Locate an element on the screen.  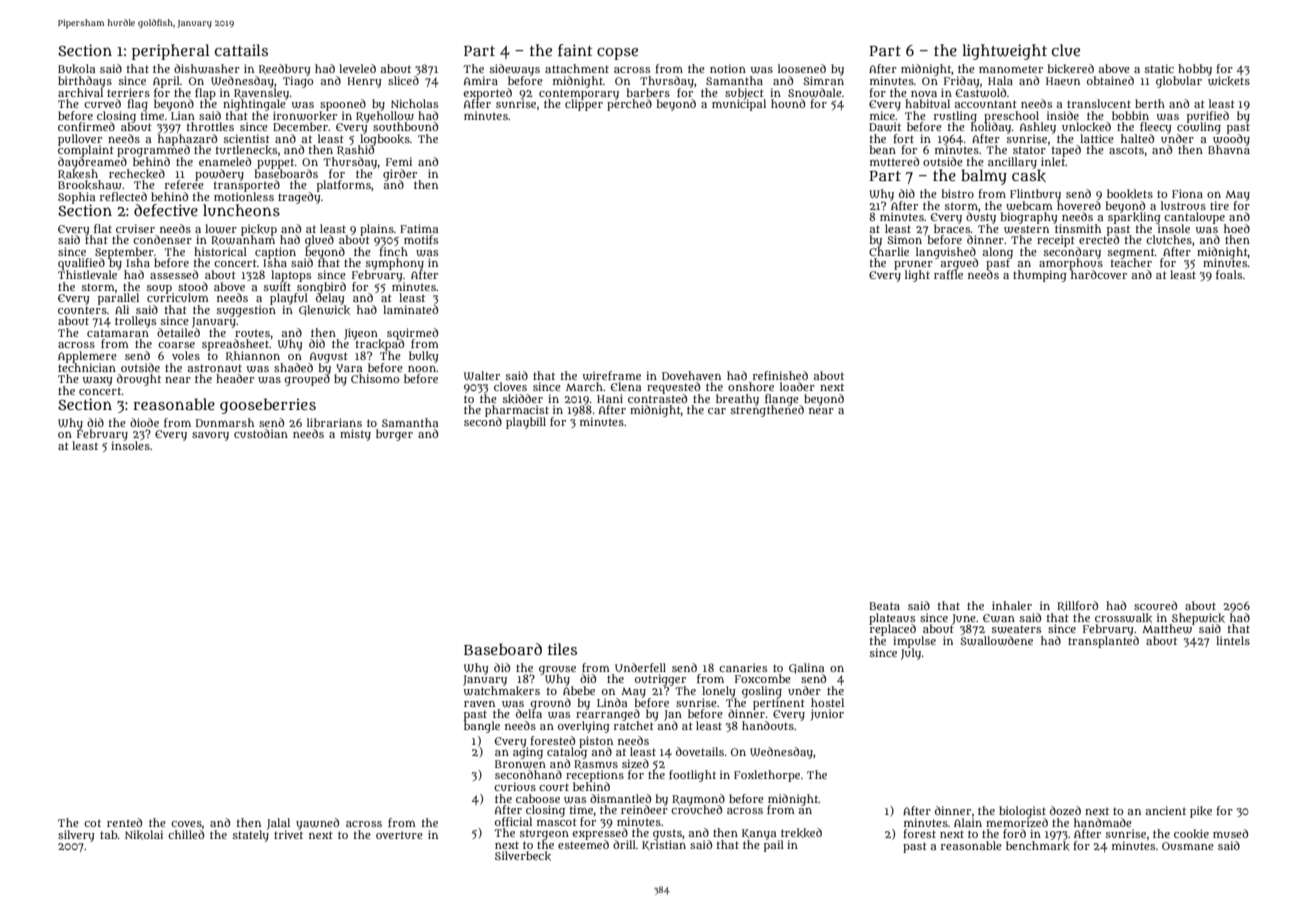
woody is located at coordinates (1231, 140).
